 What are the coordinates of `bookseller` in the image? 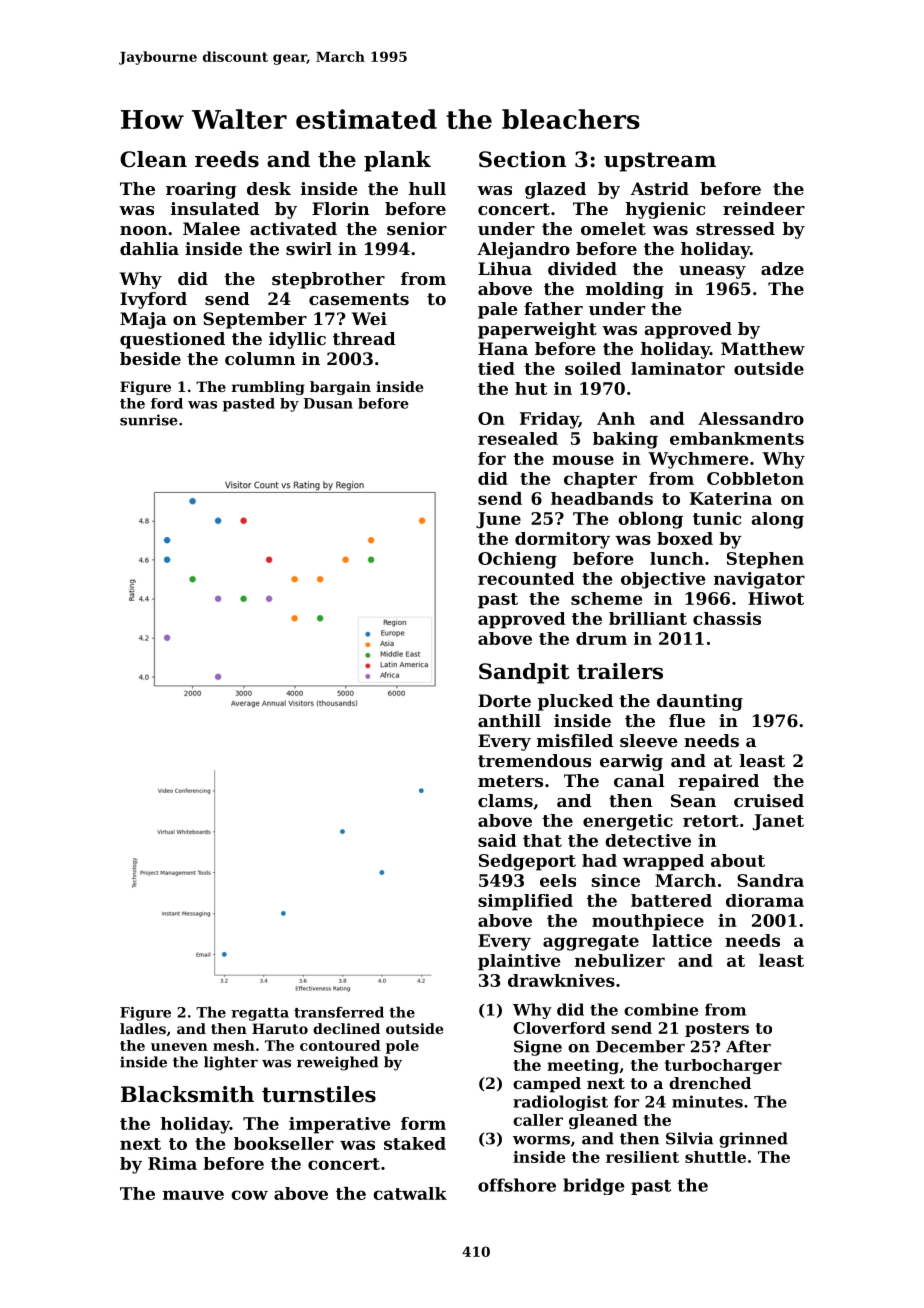 It's located at (284, 1143).
